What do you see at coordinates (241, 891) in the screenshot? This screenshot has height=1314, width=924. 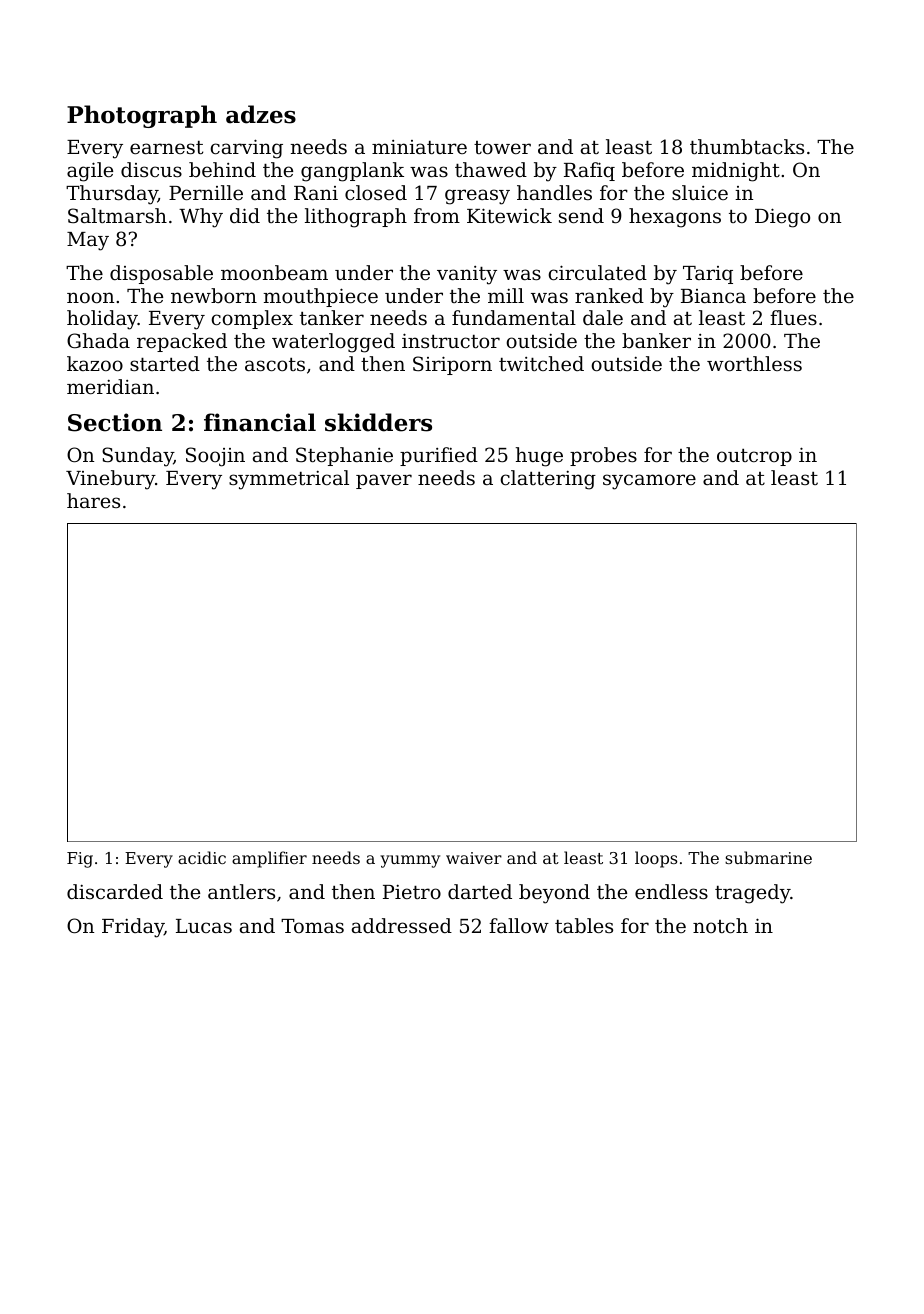 I see `antlers` at bounding box center [241, 891].
